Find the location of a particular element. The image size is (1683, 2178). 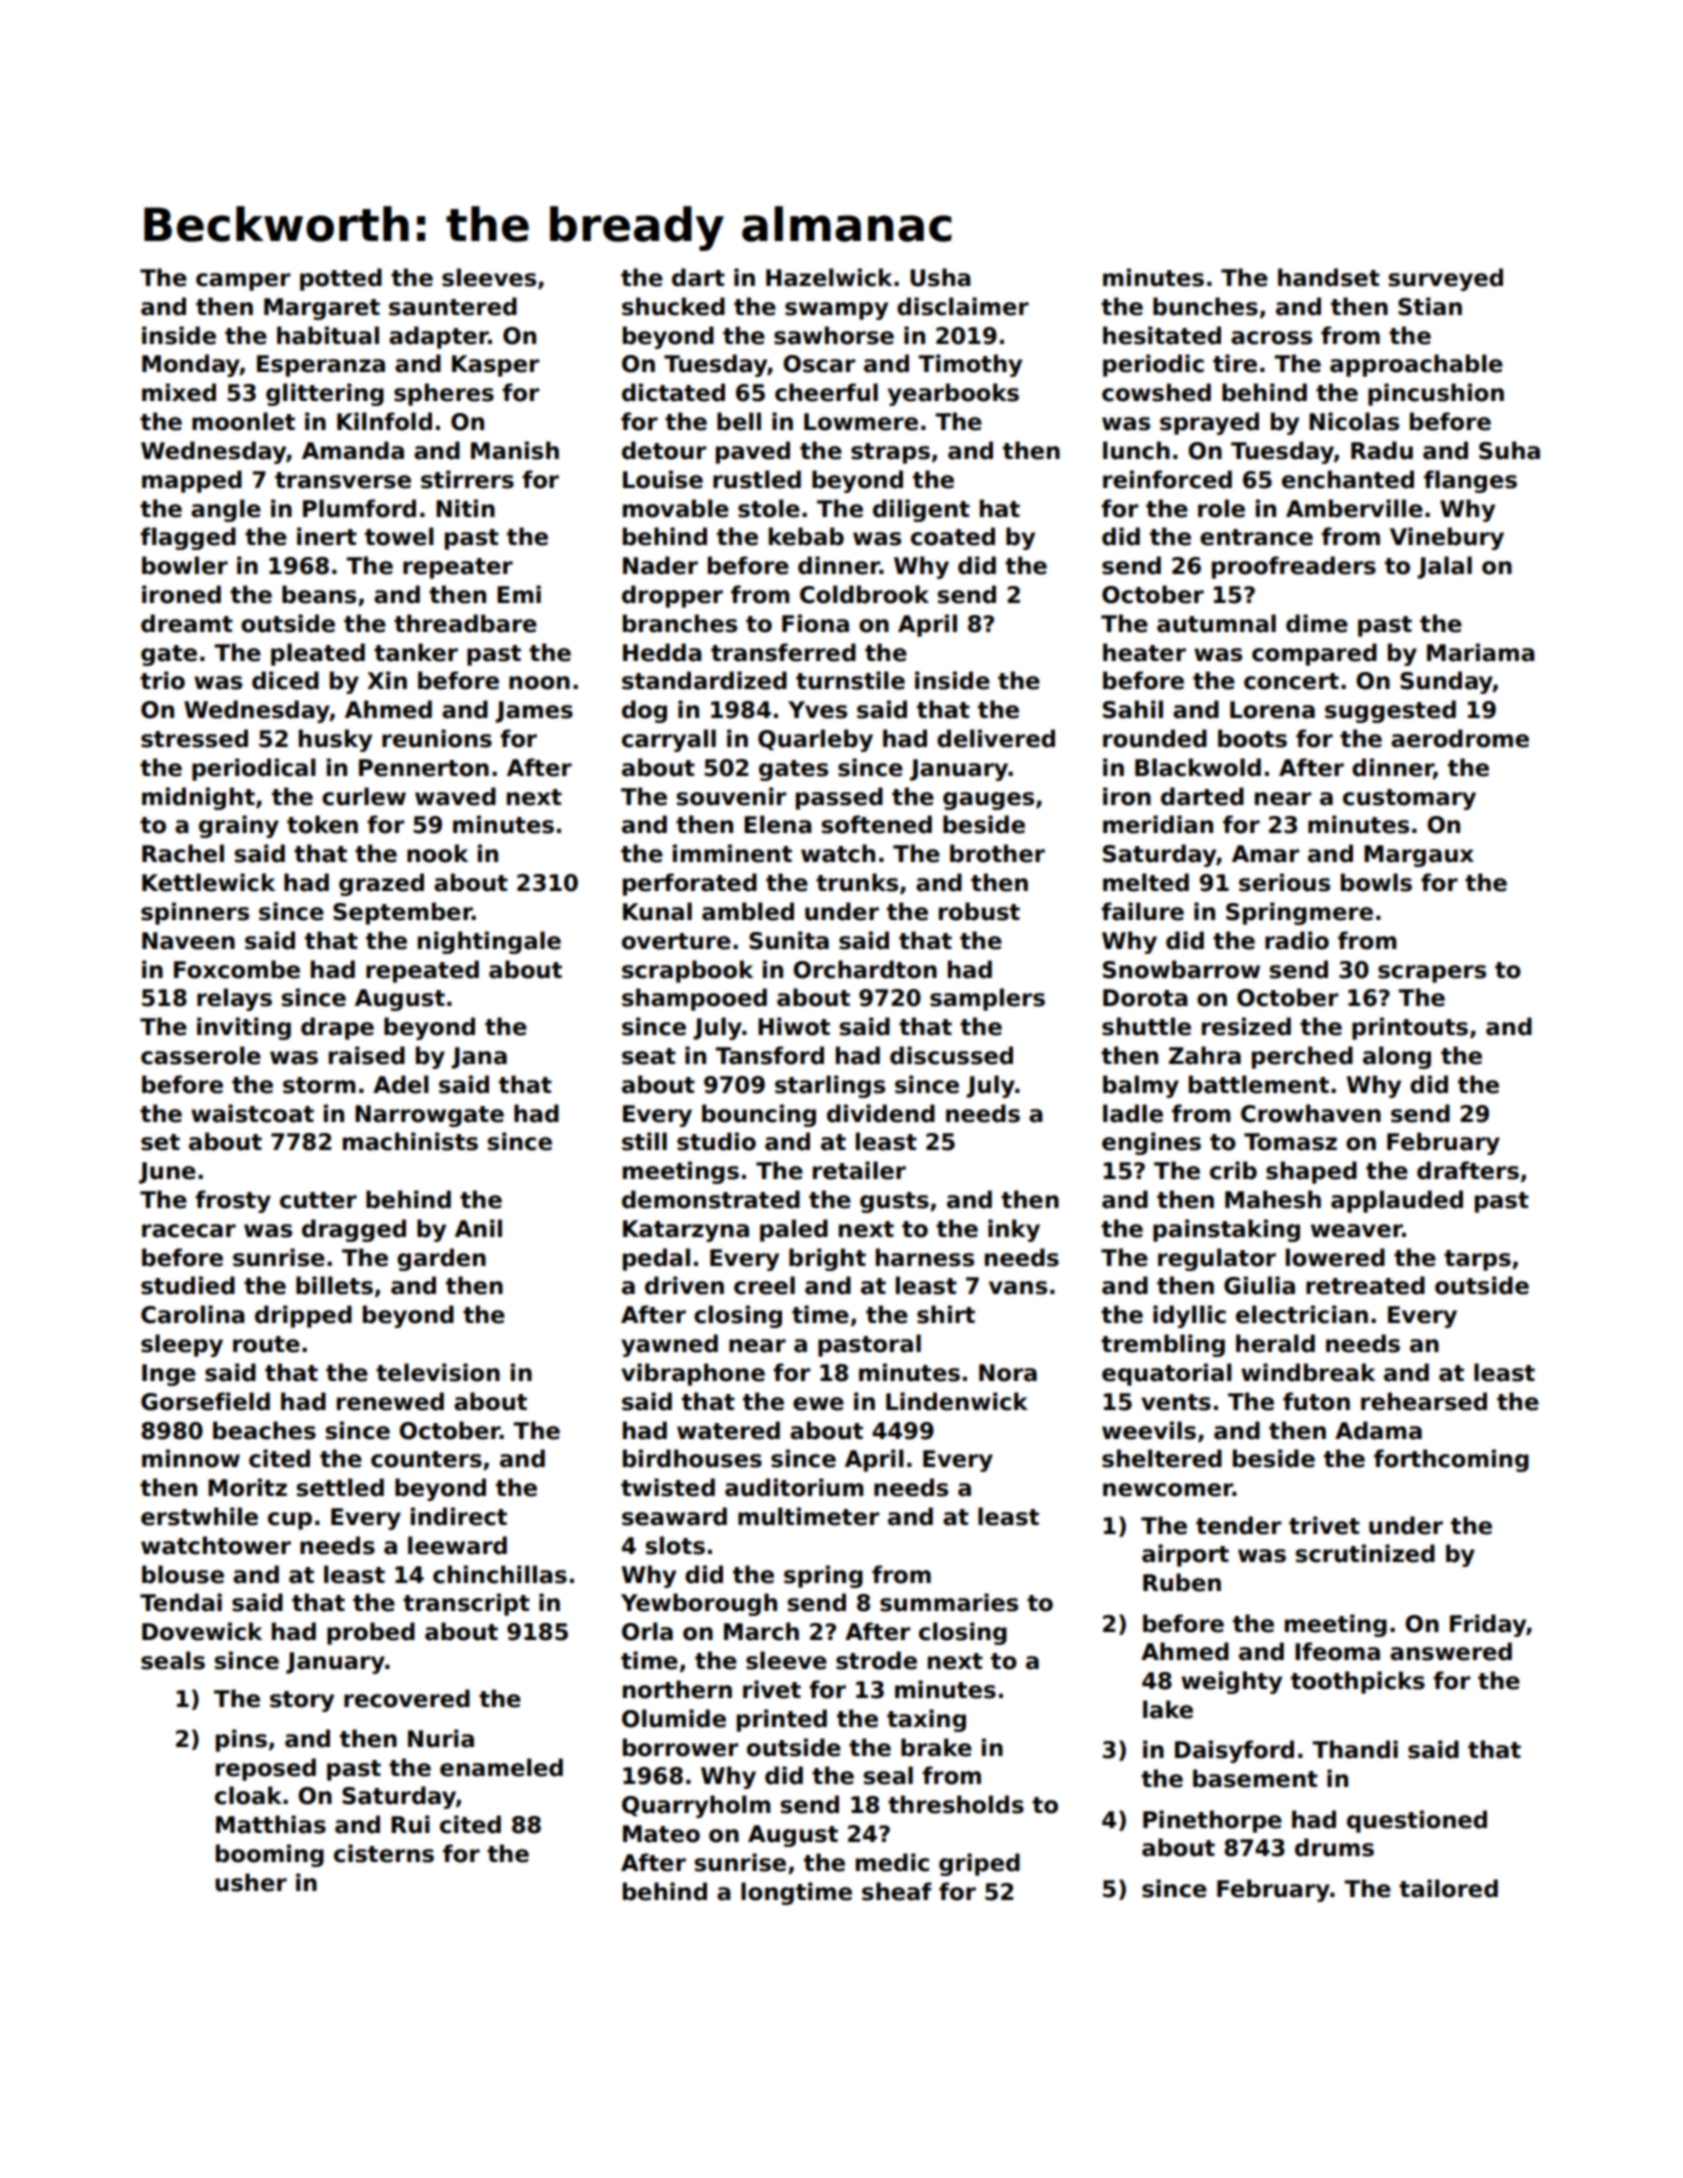

pins is located at coordinates (241, 1740).
